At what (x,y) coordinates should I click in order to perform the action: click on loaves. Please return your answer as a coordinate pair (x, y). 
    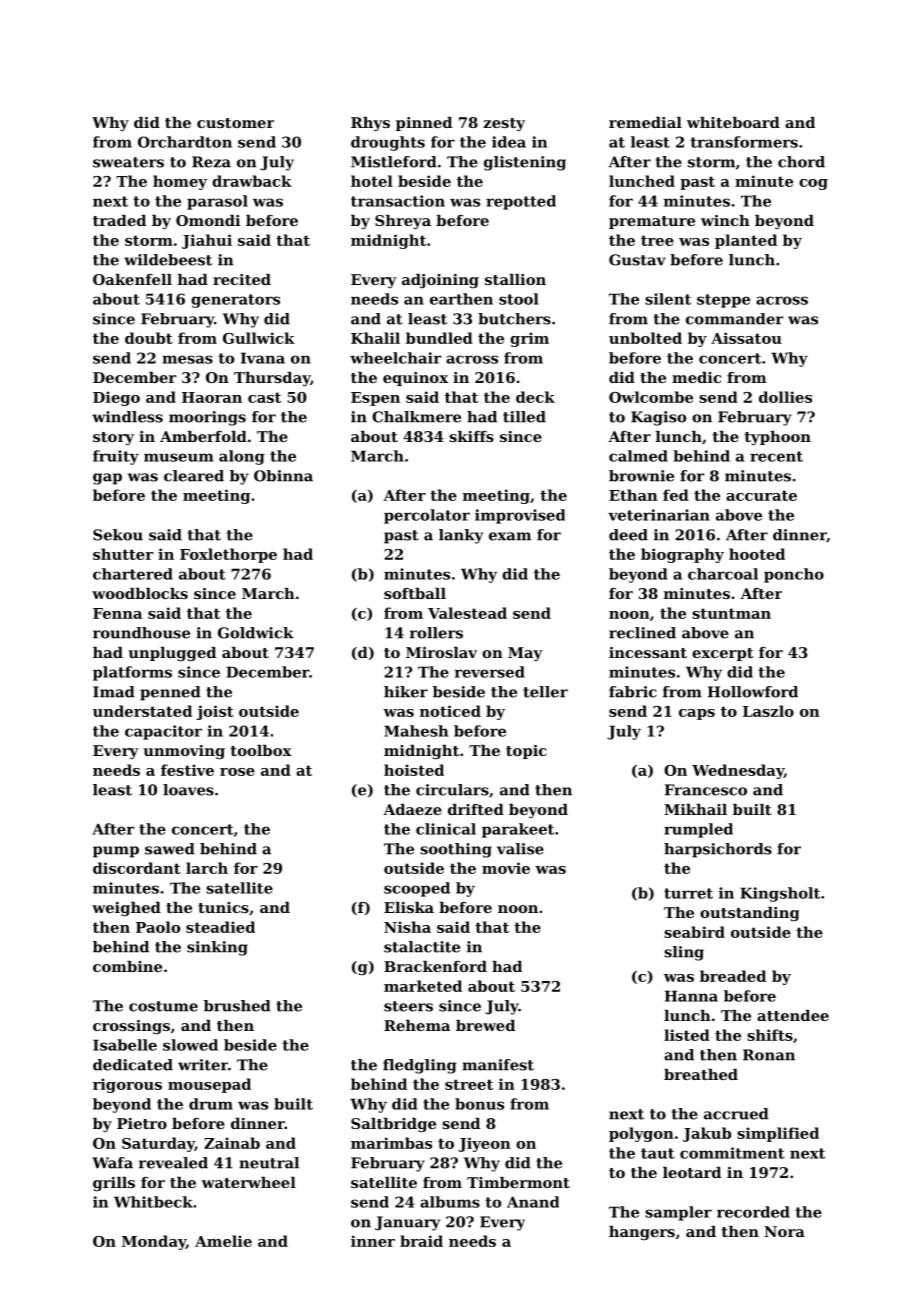
    Looking at the image, I should click on (188, 790).
